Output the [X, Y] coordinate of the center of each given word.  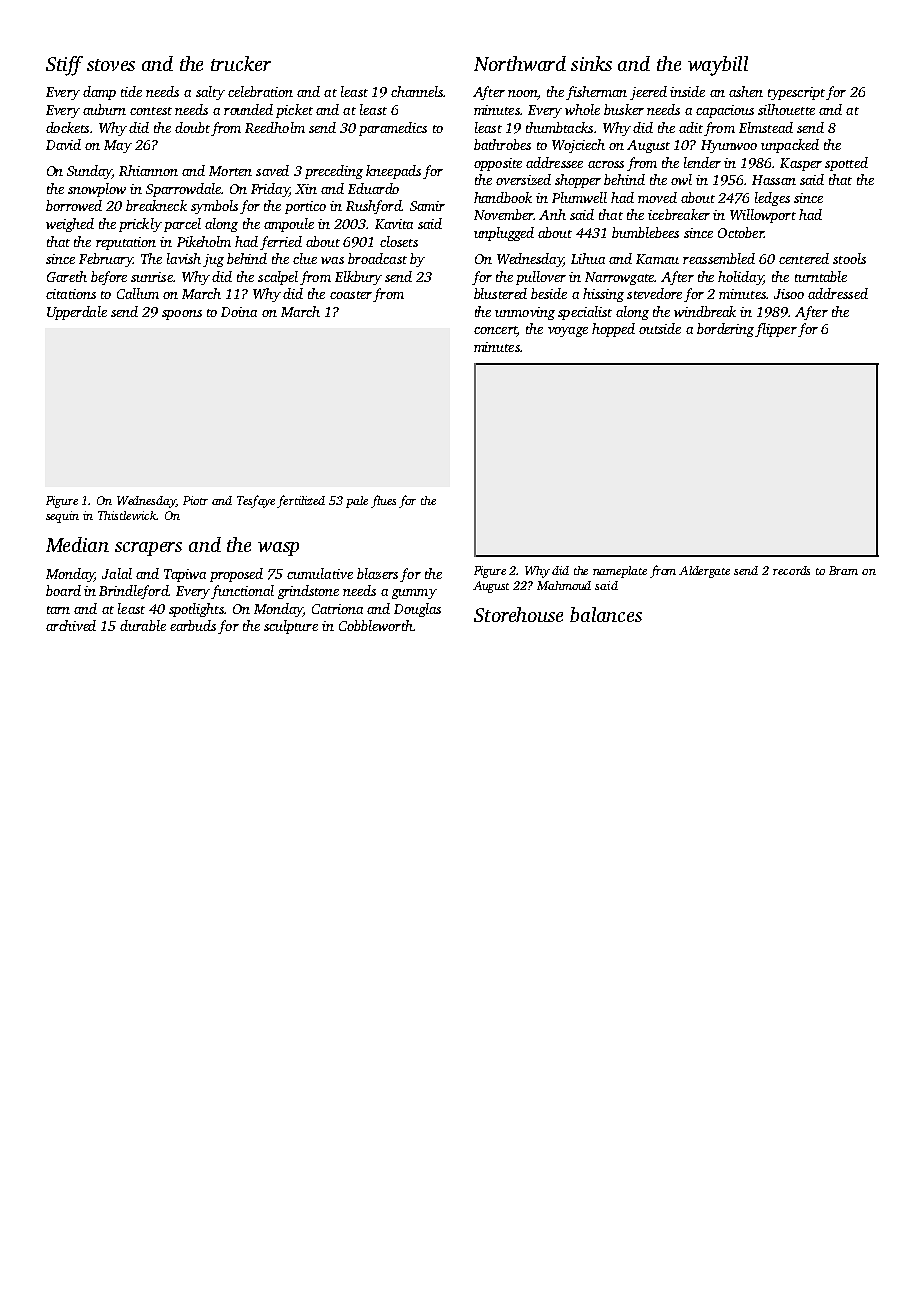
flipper [776, 330]
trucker [241, 63]
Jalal [117, 573]
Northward [520, 63]
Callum [138, 293]
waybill [718, 66]
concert [495, 331]
